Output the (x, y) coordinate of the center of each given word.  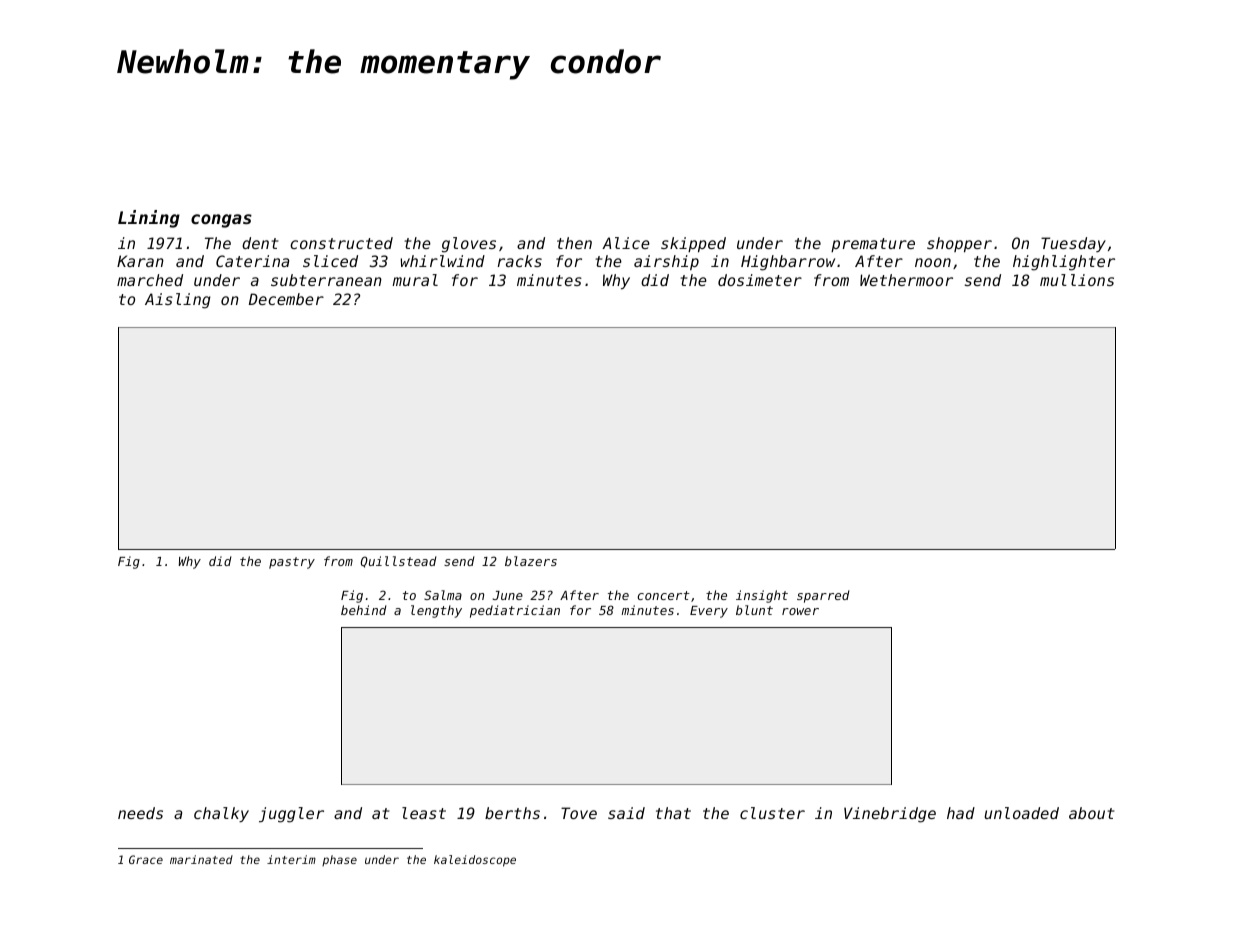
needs (140, 813)
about (1091, 813)
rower (800, 611)
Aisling (178, 301)
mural (415, 280)
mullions (1077, 280)
